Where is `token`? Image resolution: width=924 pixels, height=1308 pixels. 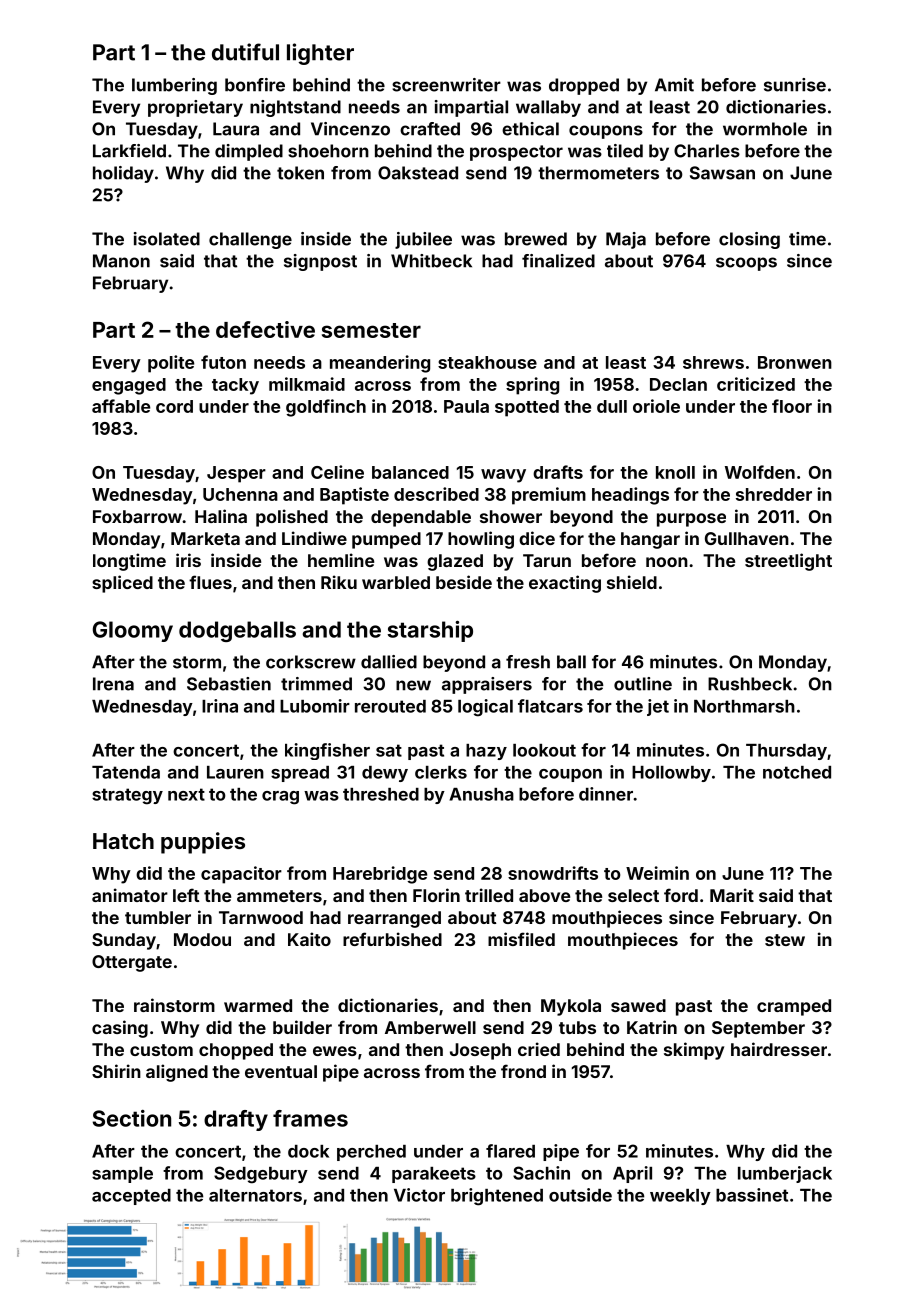 token is located at coordinates (300, 173).
